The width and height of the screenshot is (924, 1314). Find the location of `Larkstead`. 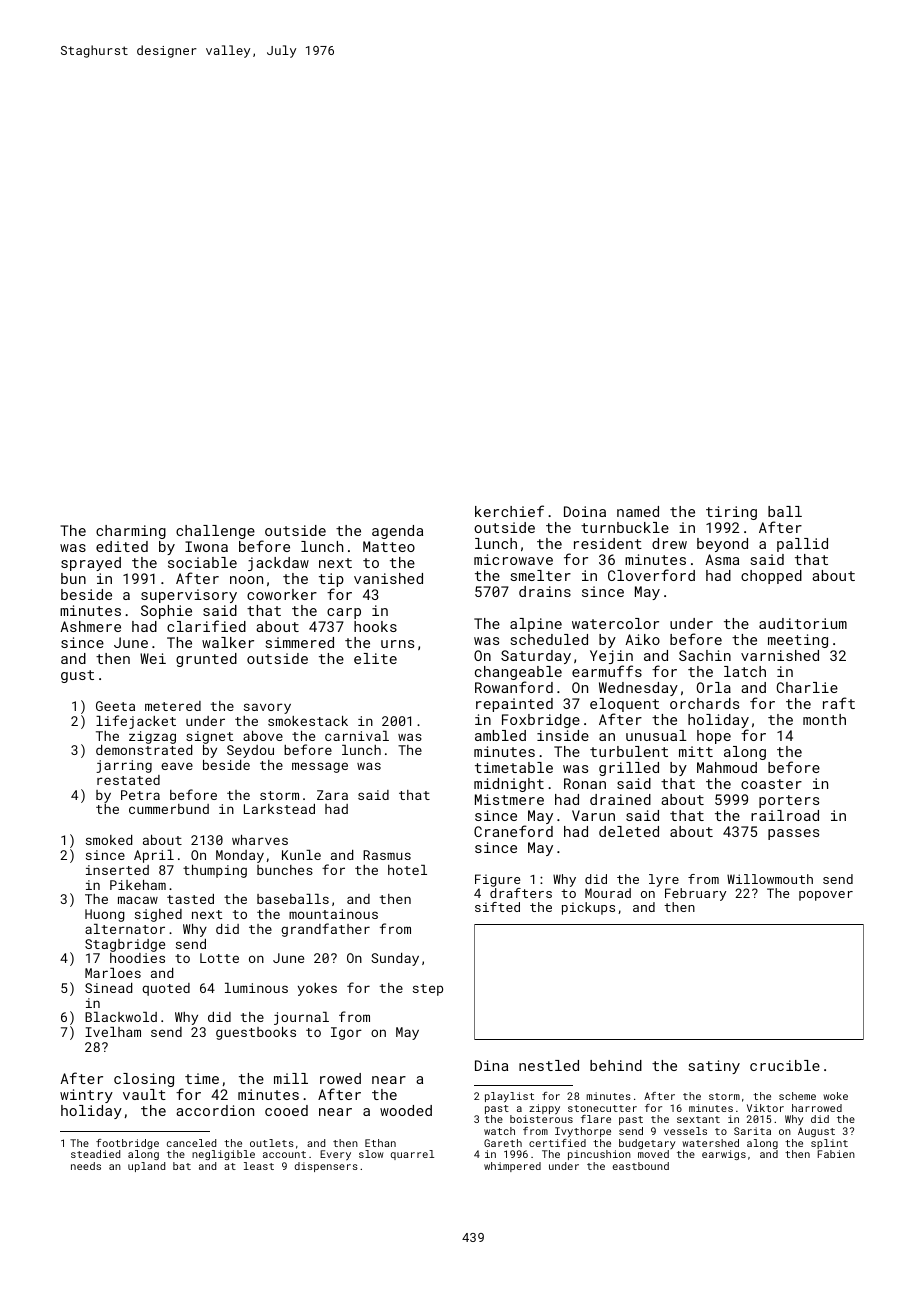

Larkstead is located at coordinates (279, 809).
